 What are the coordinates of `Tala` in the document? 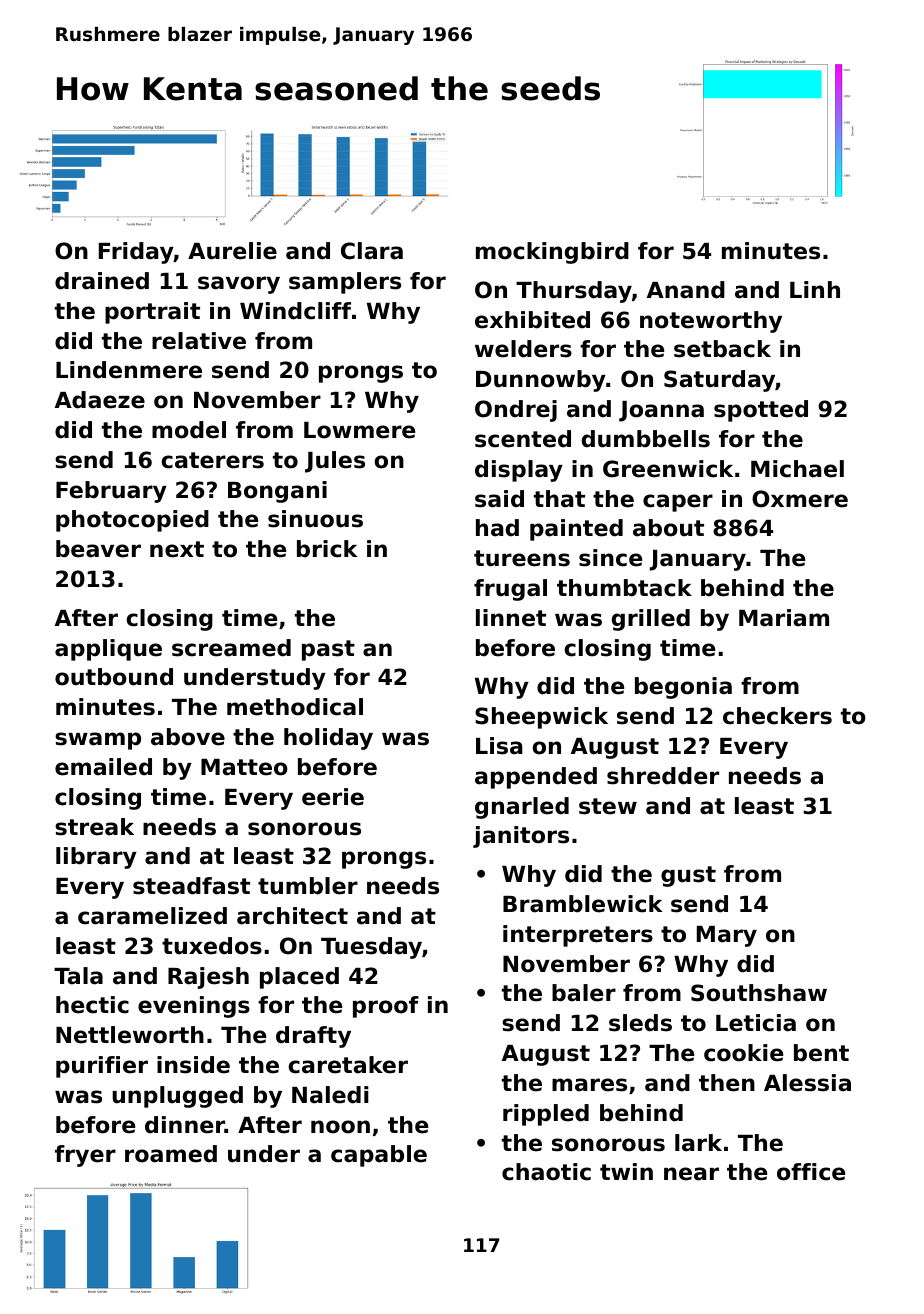 It's located at (78, 976).
